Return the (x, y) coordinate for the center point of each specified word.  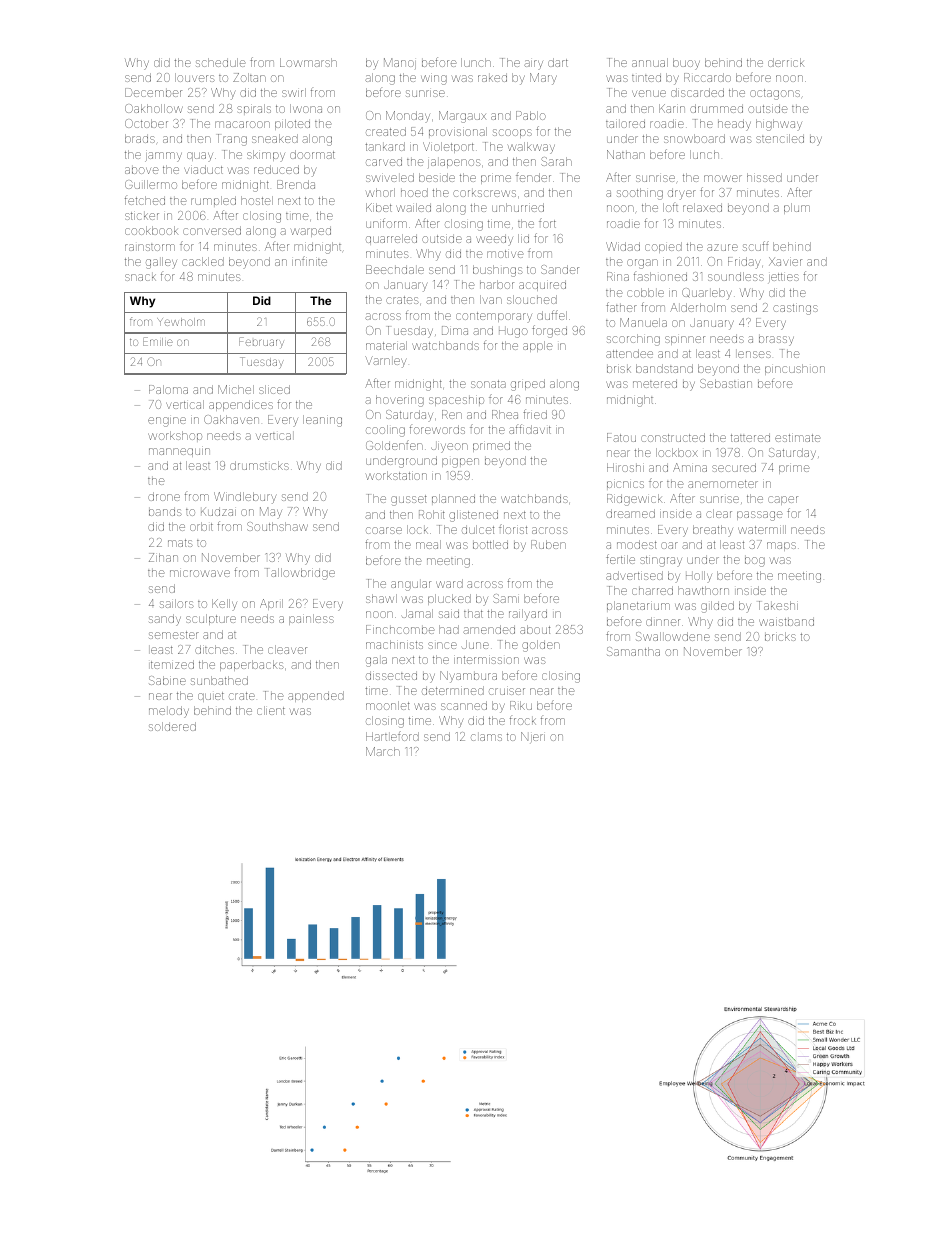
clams (486, 737)
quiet (211, 697)
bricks (780, 636)
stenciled (780, 138)
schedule (220, 62)
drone (164, 496)
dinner (663, 621)
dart (558, 62)
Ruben (548, 544)
